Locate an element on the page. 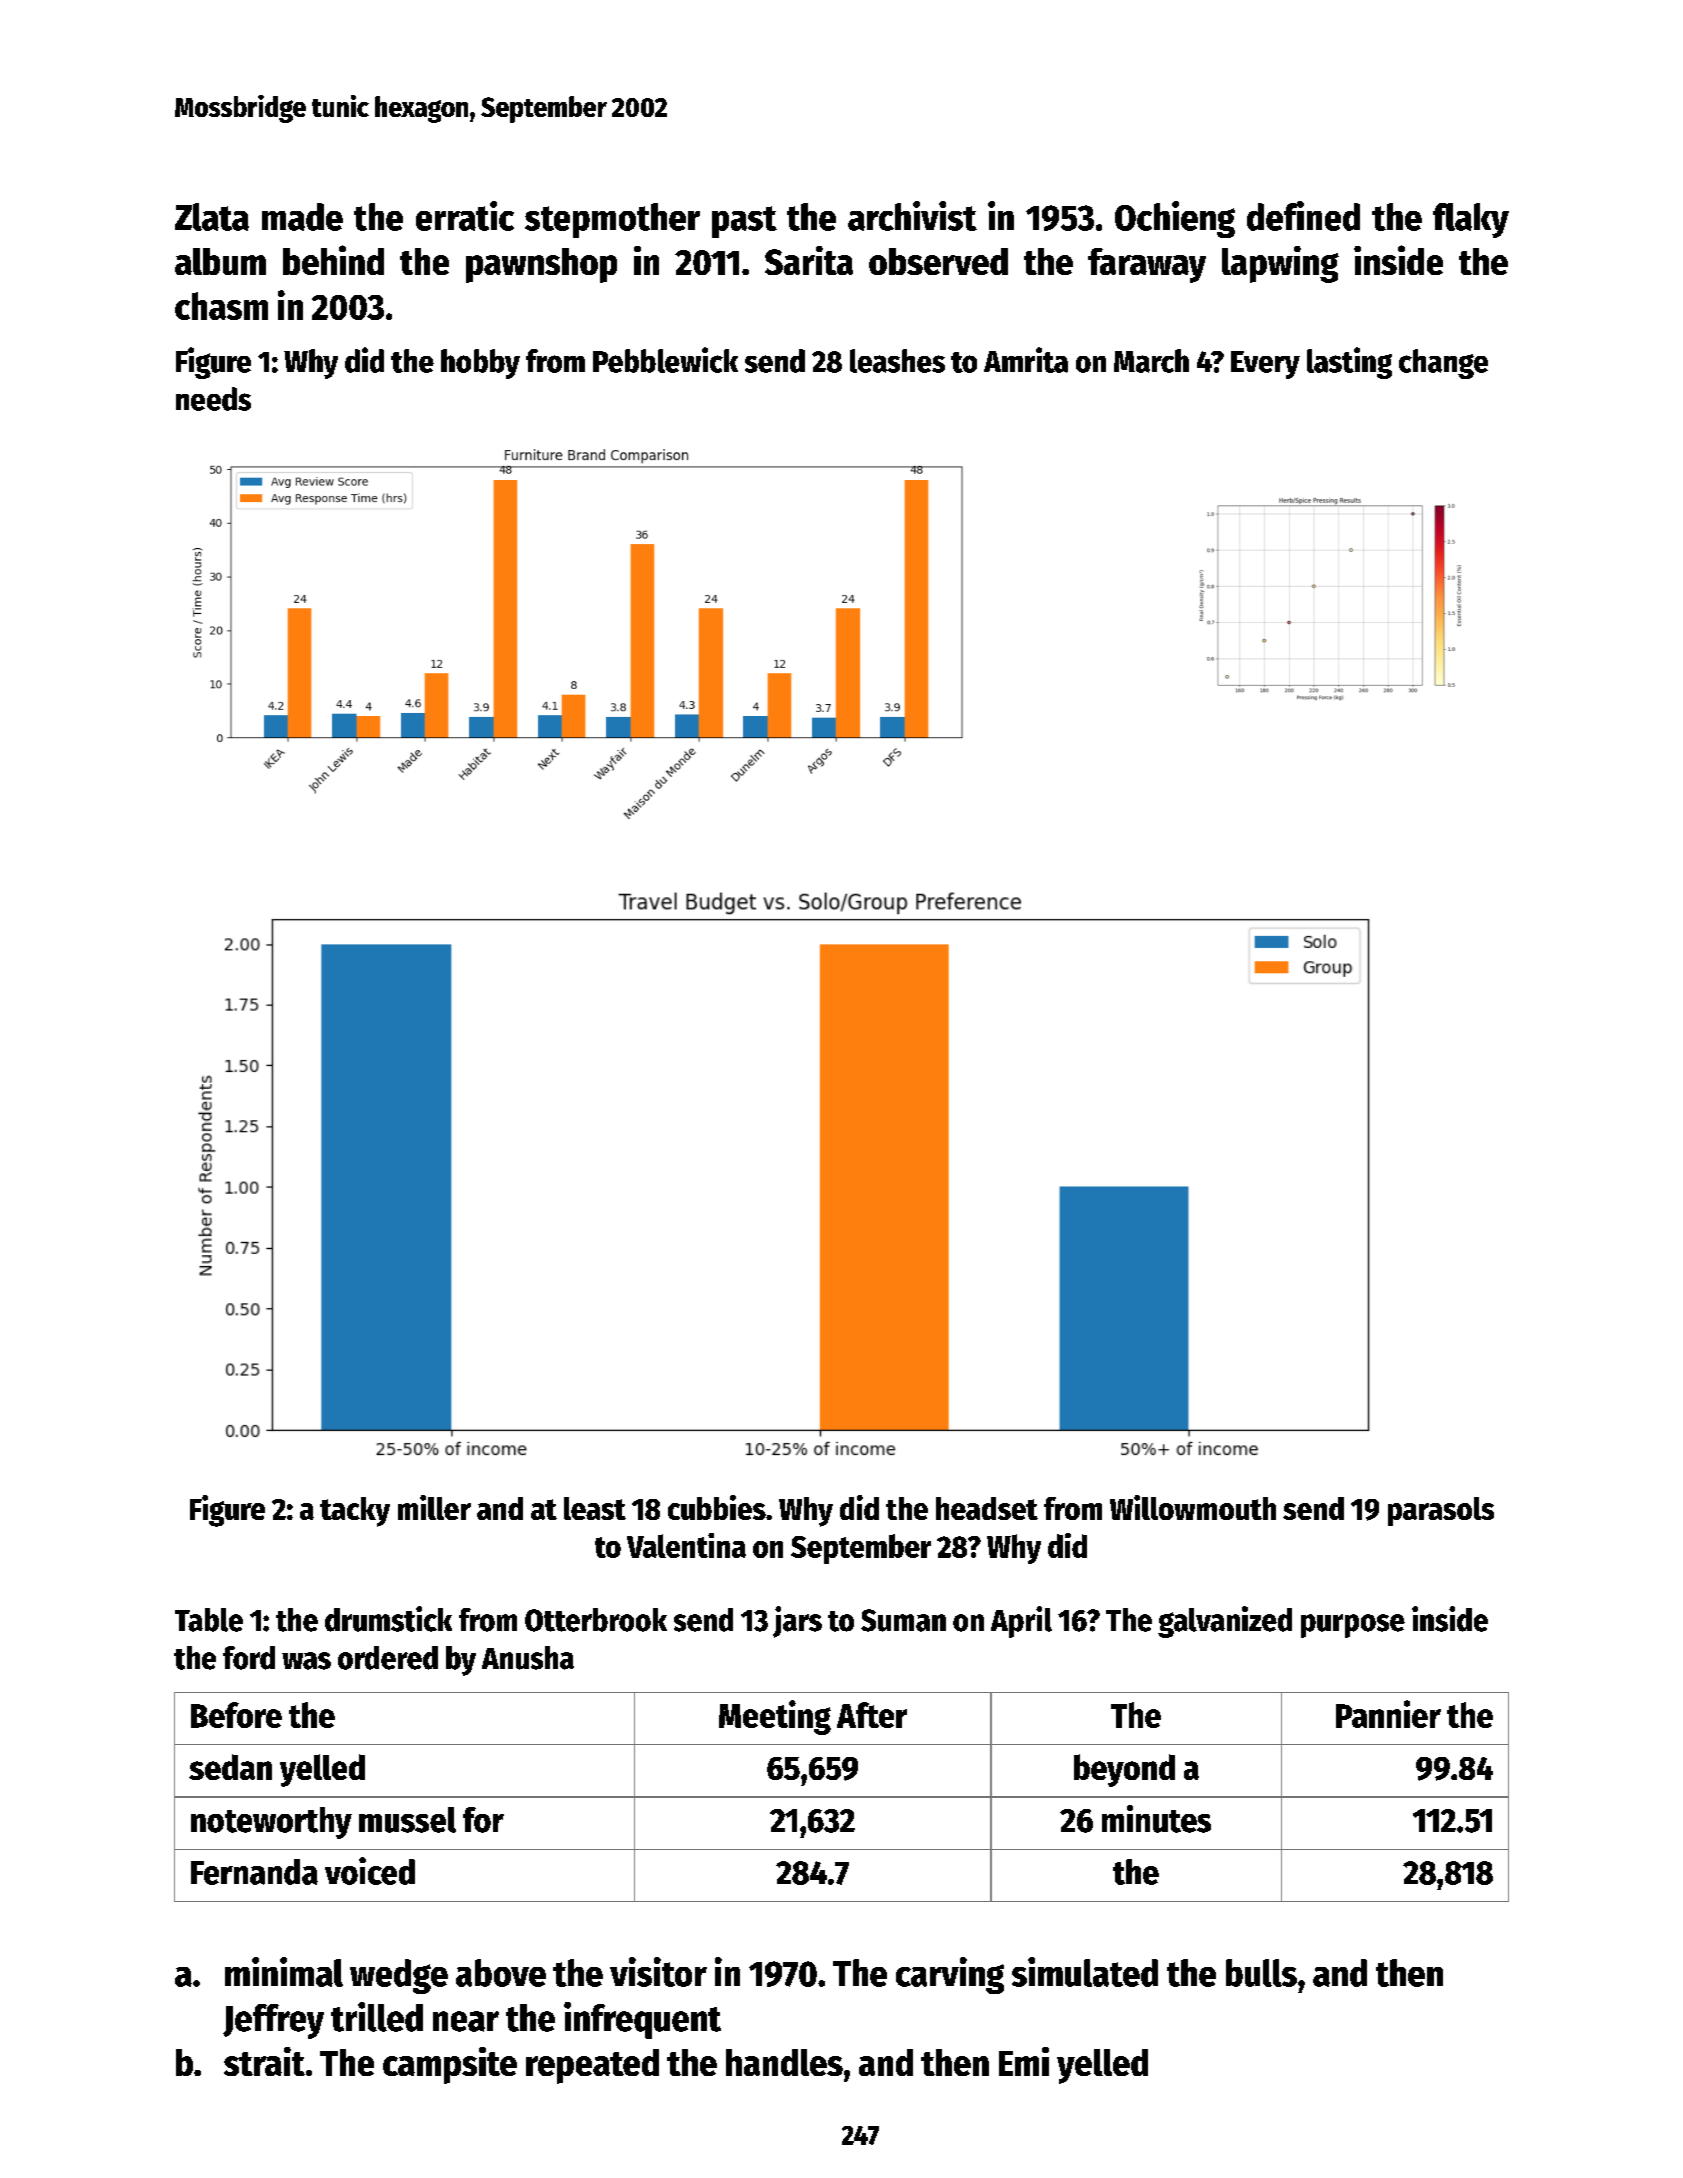 The height and width of the image is (2178, 1683). bulls is located at coordinates (1261, 1973).
